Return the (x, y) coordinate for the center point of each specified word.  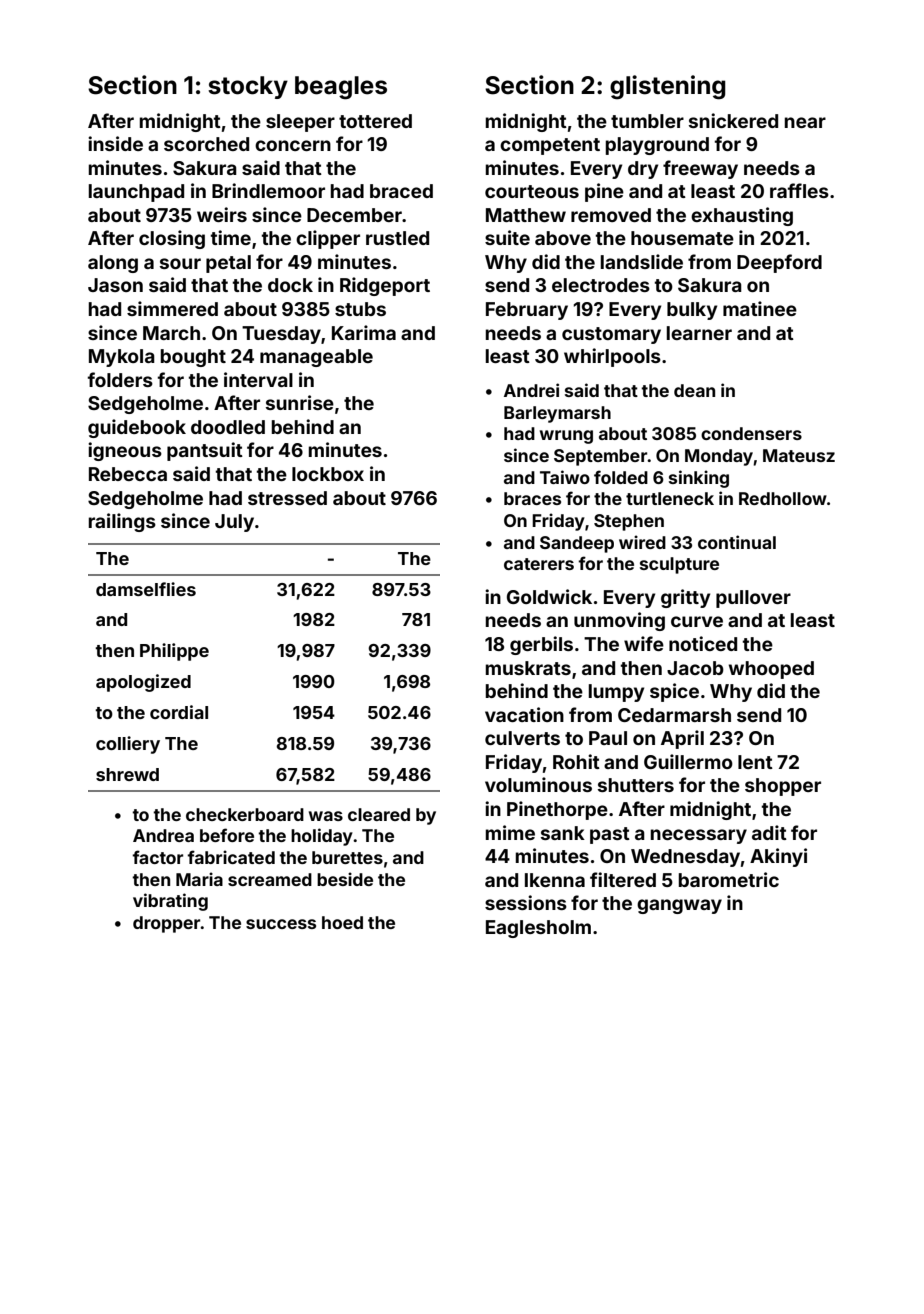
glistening (668, 87)
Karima (364, 332)
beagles (341, 88)
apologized (143, 683)
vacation (524, 714)
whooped (771, 670)
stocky (248, 87)
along (113, 264)
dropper (167, 924)
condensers (751, 433)
